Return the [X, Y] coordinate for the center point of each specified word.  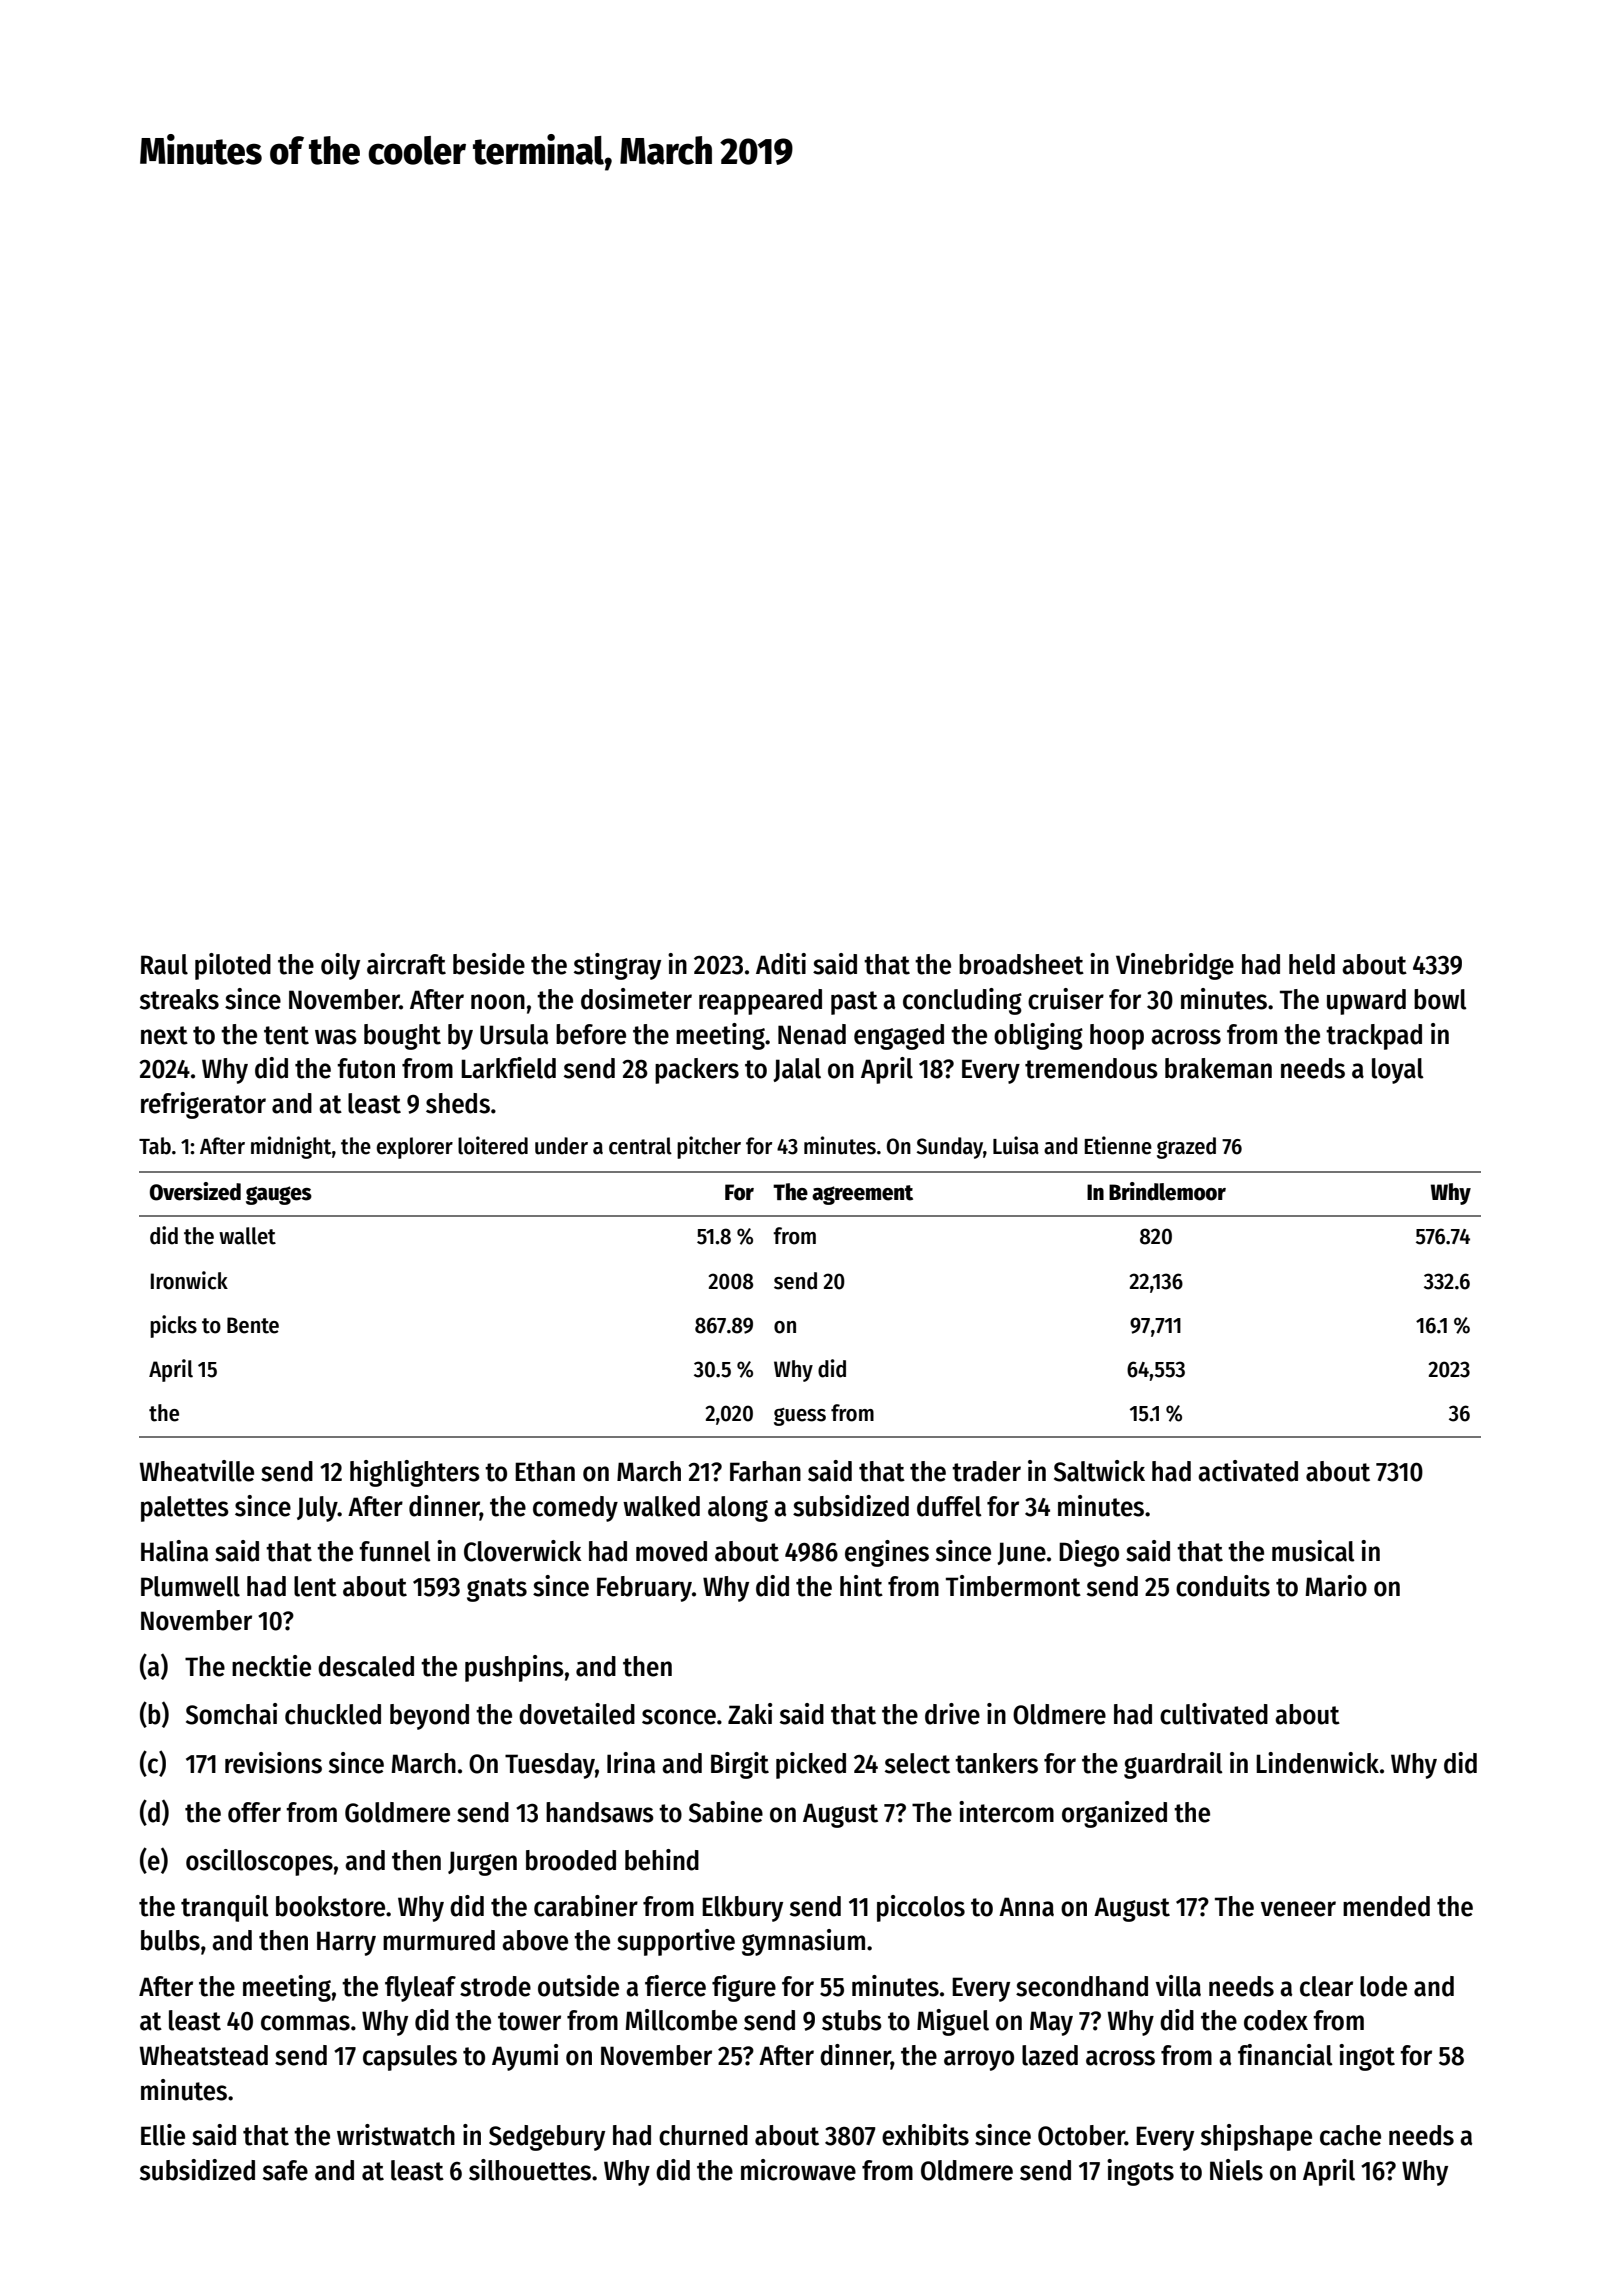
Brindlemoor [1167, 1191]
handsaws [600, 1812]
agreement [862, 1195]
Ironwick [189, 1280]
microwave [798, 2170]
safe [285, 2170]
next [164, 1035]
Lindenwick [1317, 1763]
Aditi [781, 964]
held [1312, 964]
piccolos [921, 1908]
